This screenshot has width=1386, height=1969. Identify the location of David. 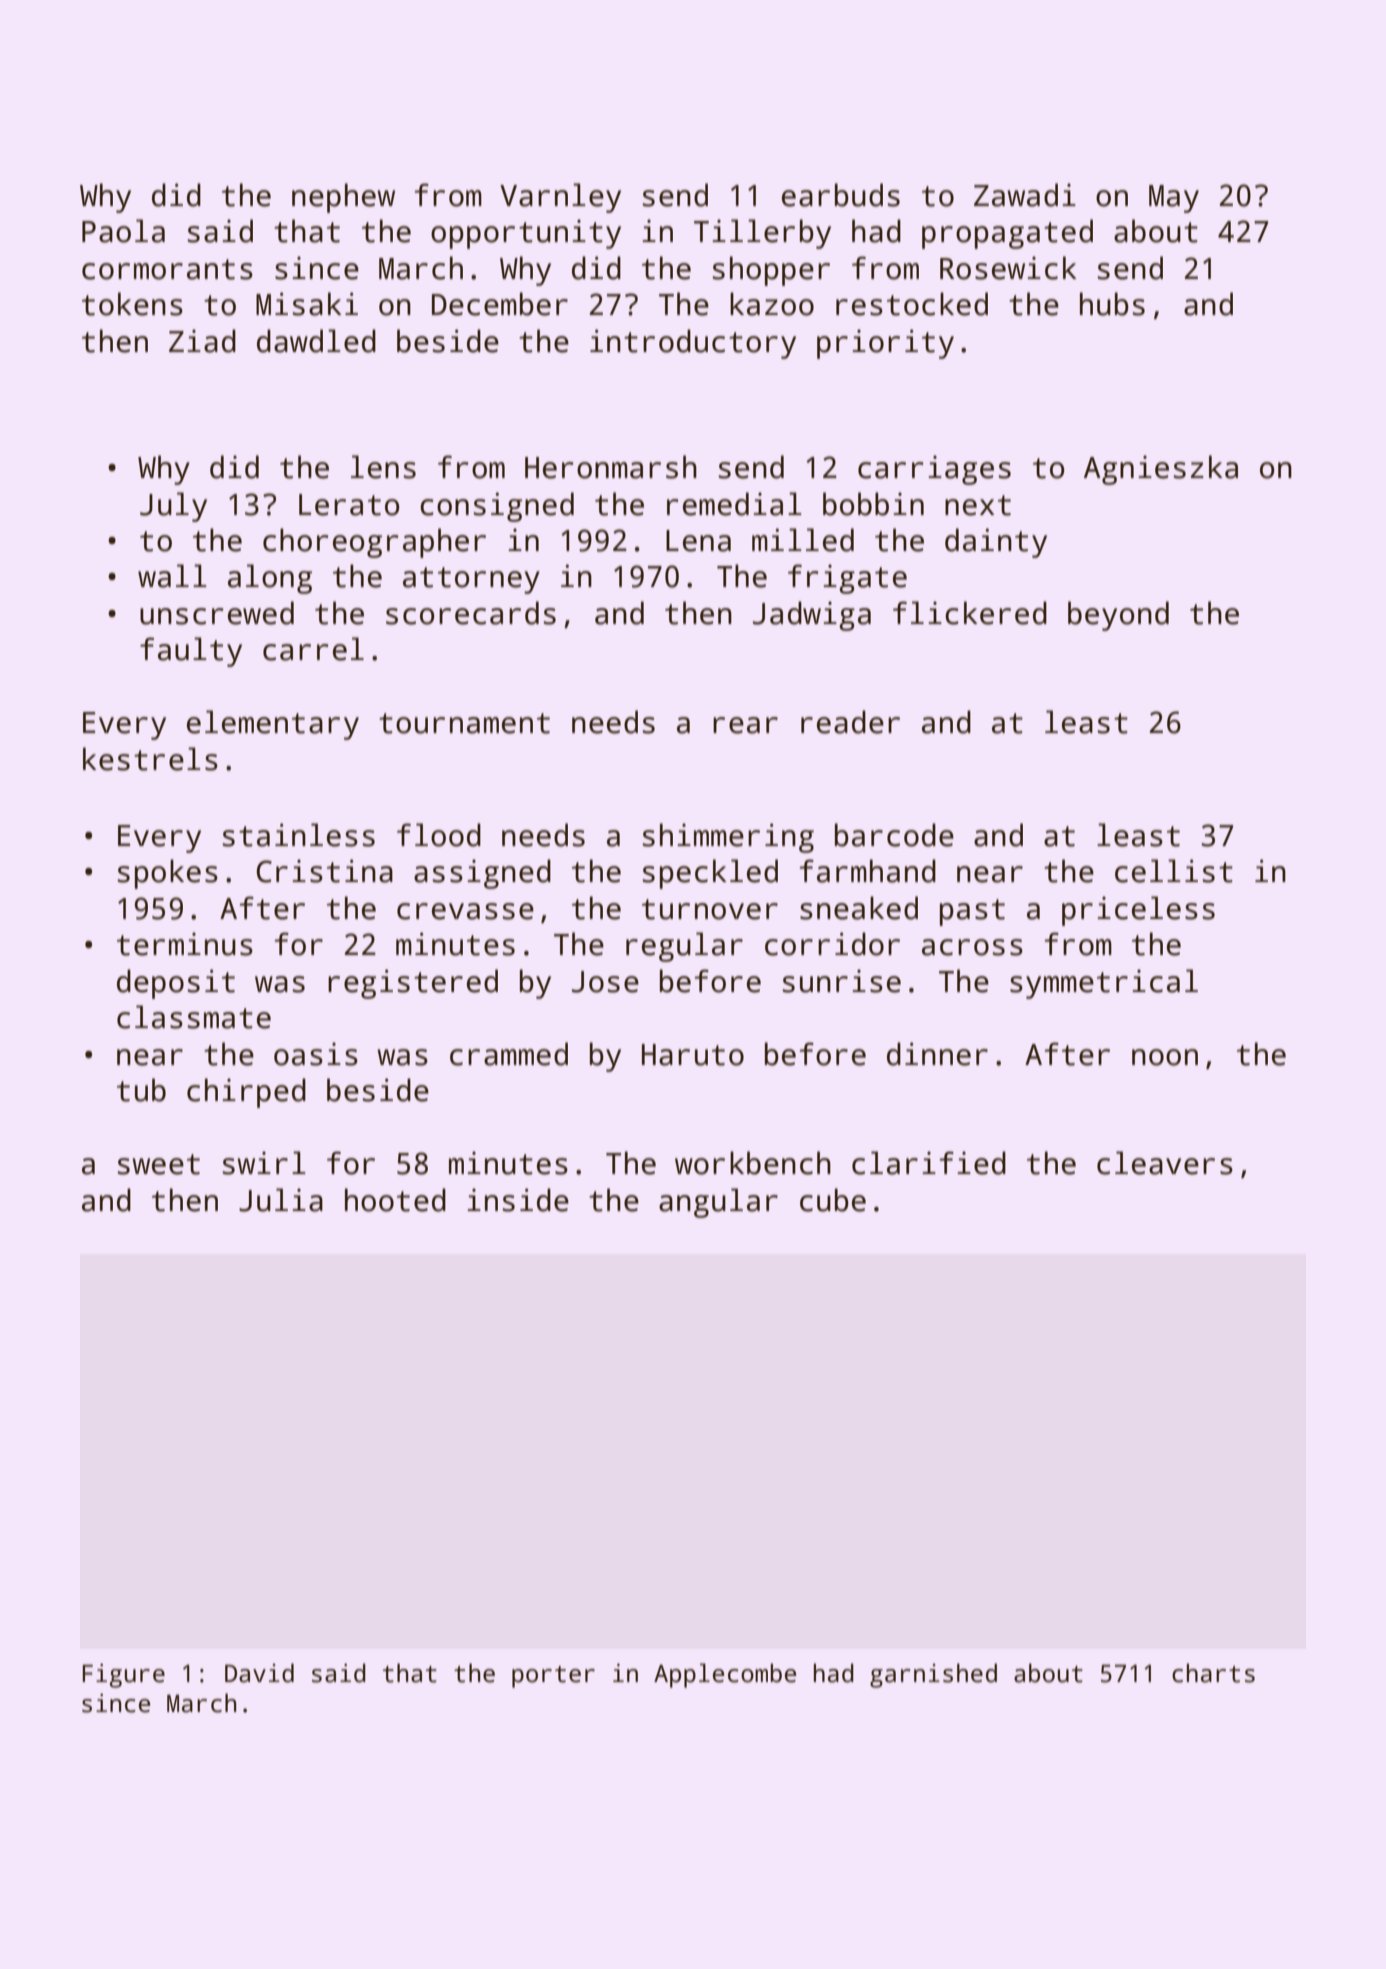
(259, 1673).
